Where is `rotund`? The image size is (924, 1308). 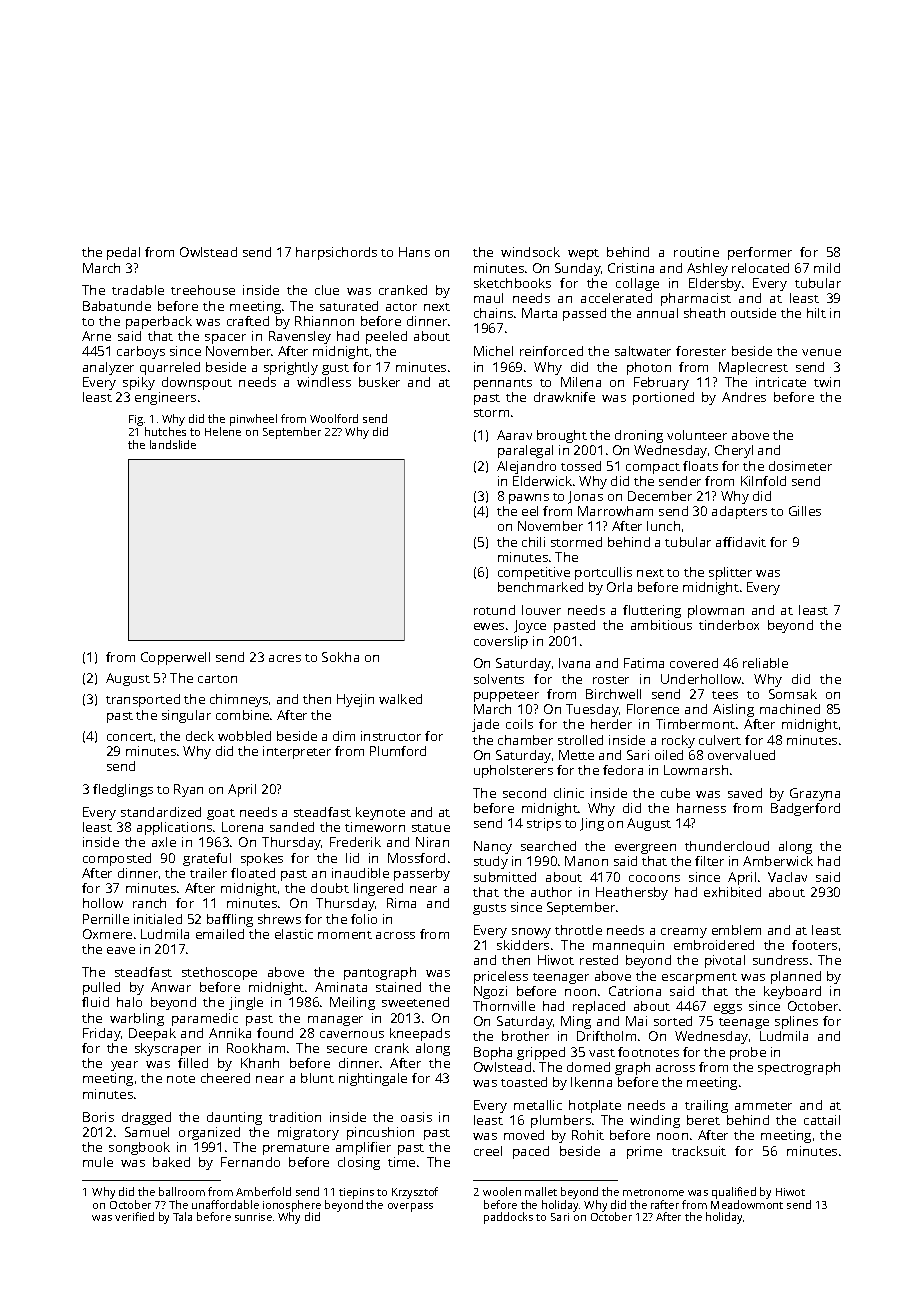
rotund is located at coordinates (494, 610).
